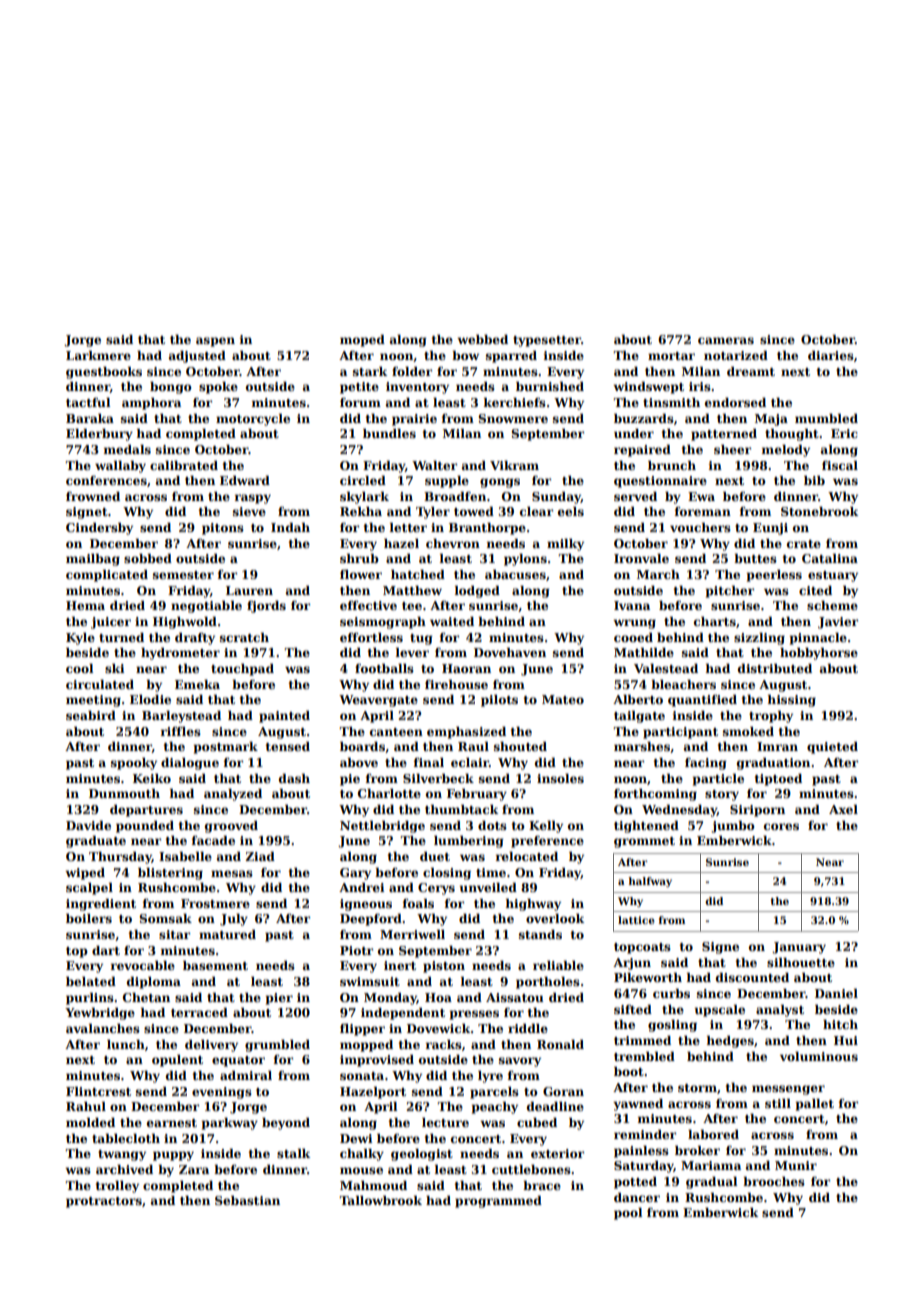 This image has width=924, height=1308. Describe the element at coordinates (371, 637) in the image. I see `effortless` at that location.
